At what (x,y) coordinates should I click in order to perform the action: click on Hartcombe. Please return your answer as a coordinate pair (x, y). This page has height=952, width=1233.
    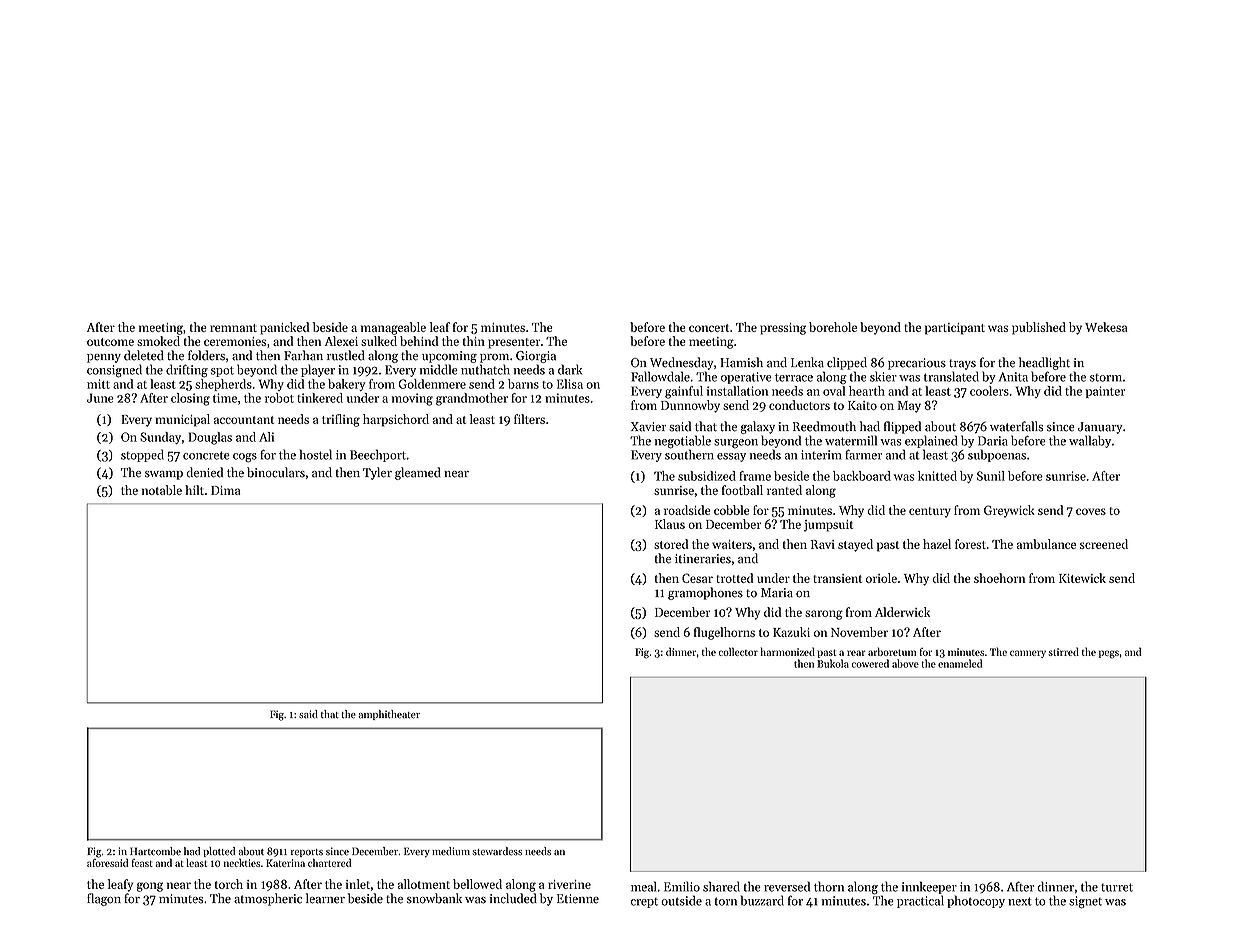
    Looking at the image, I should click on (155, 851).
